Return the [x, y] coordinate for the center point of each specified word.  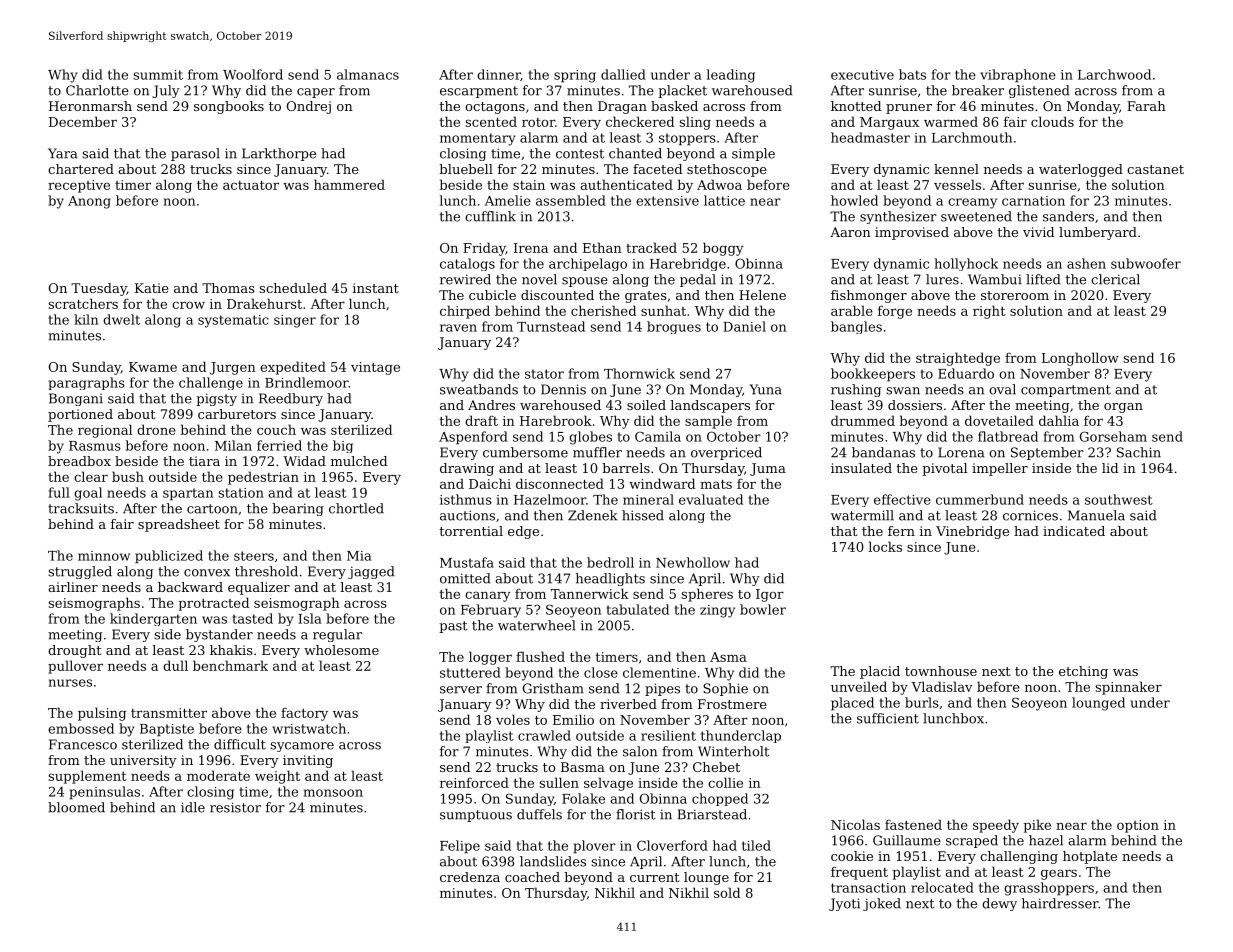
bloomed [76, 807]
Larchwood [1114, 74]
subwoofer [1146, 263]
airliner [73, 587]
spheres [707, 595]
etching [1083, 672]
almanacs [368, 74]
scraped [972, 841]
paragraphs [86, 383]
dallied [623, 74]
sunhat [663, 310]
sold [727, 892]
